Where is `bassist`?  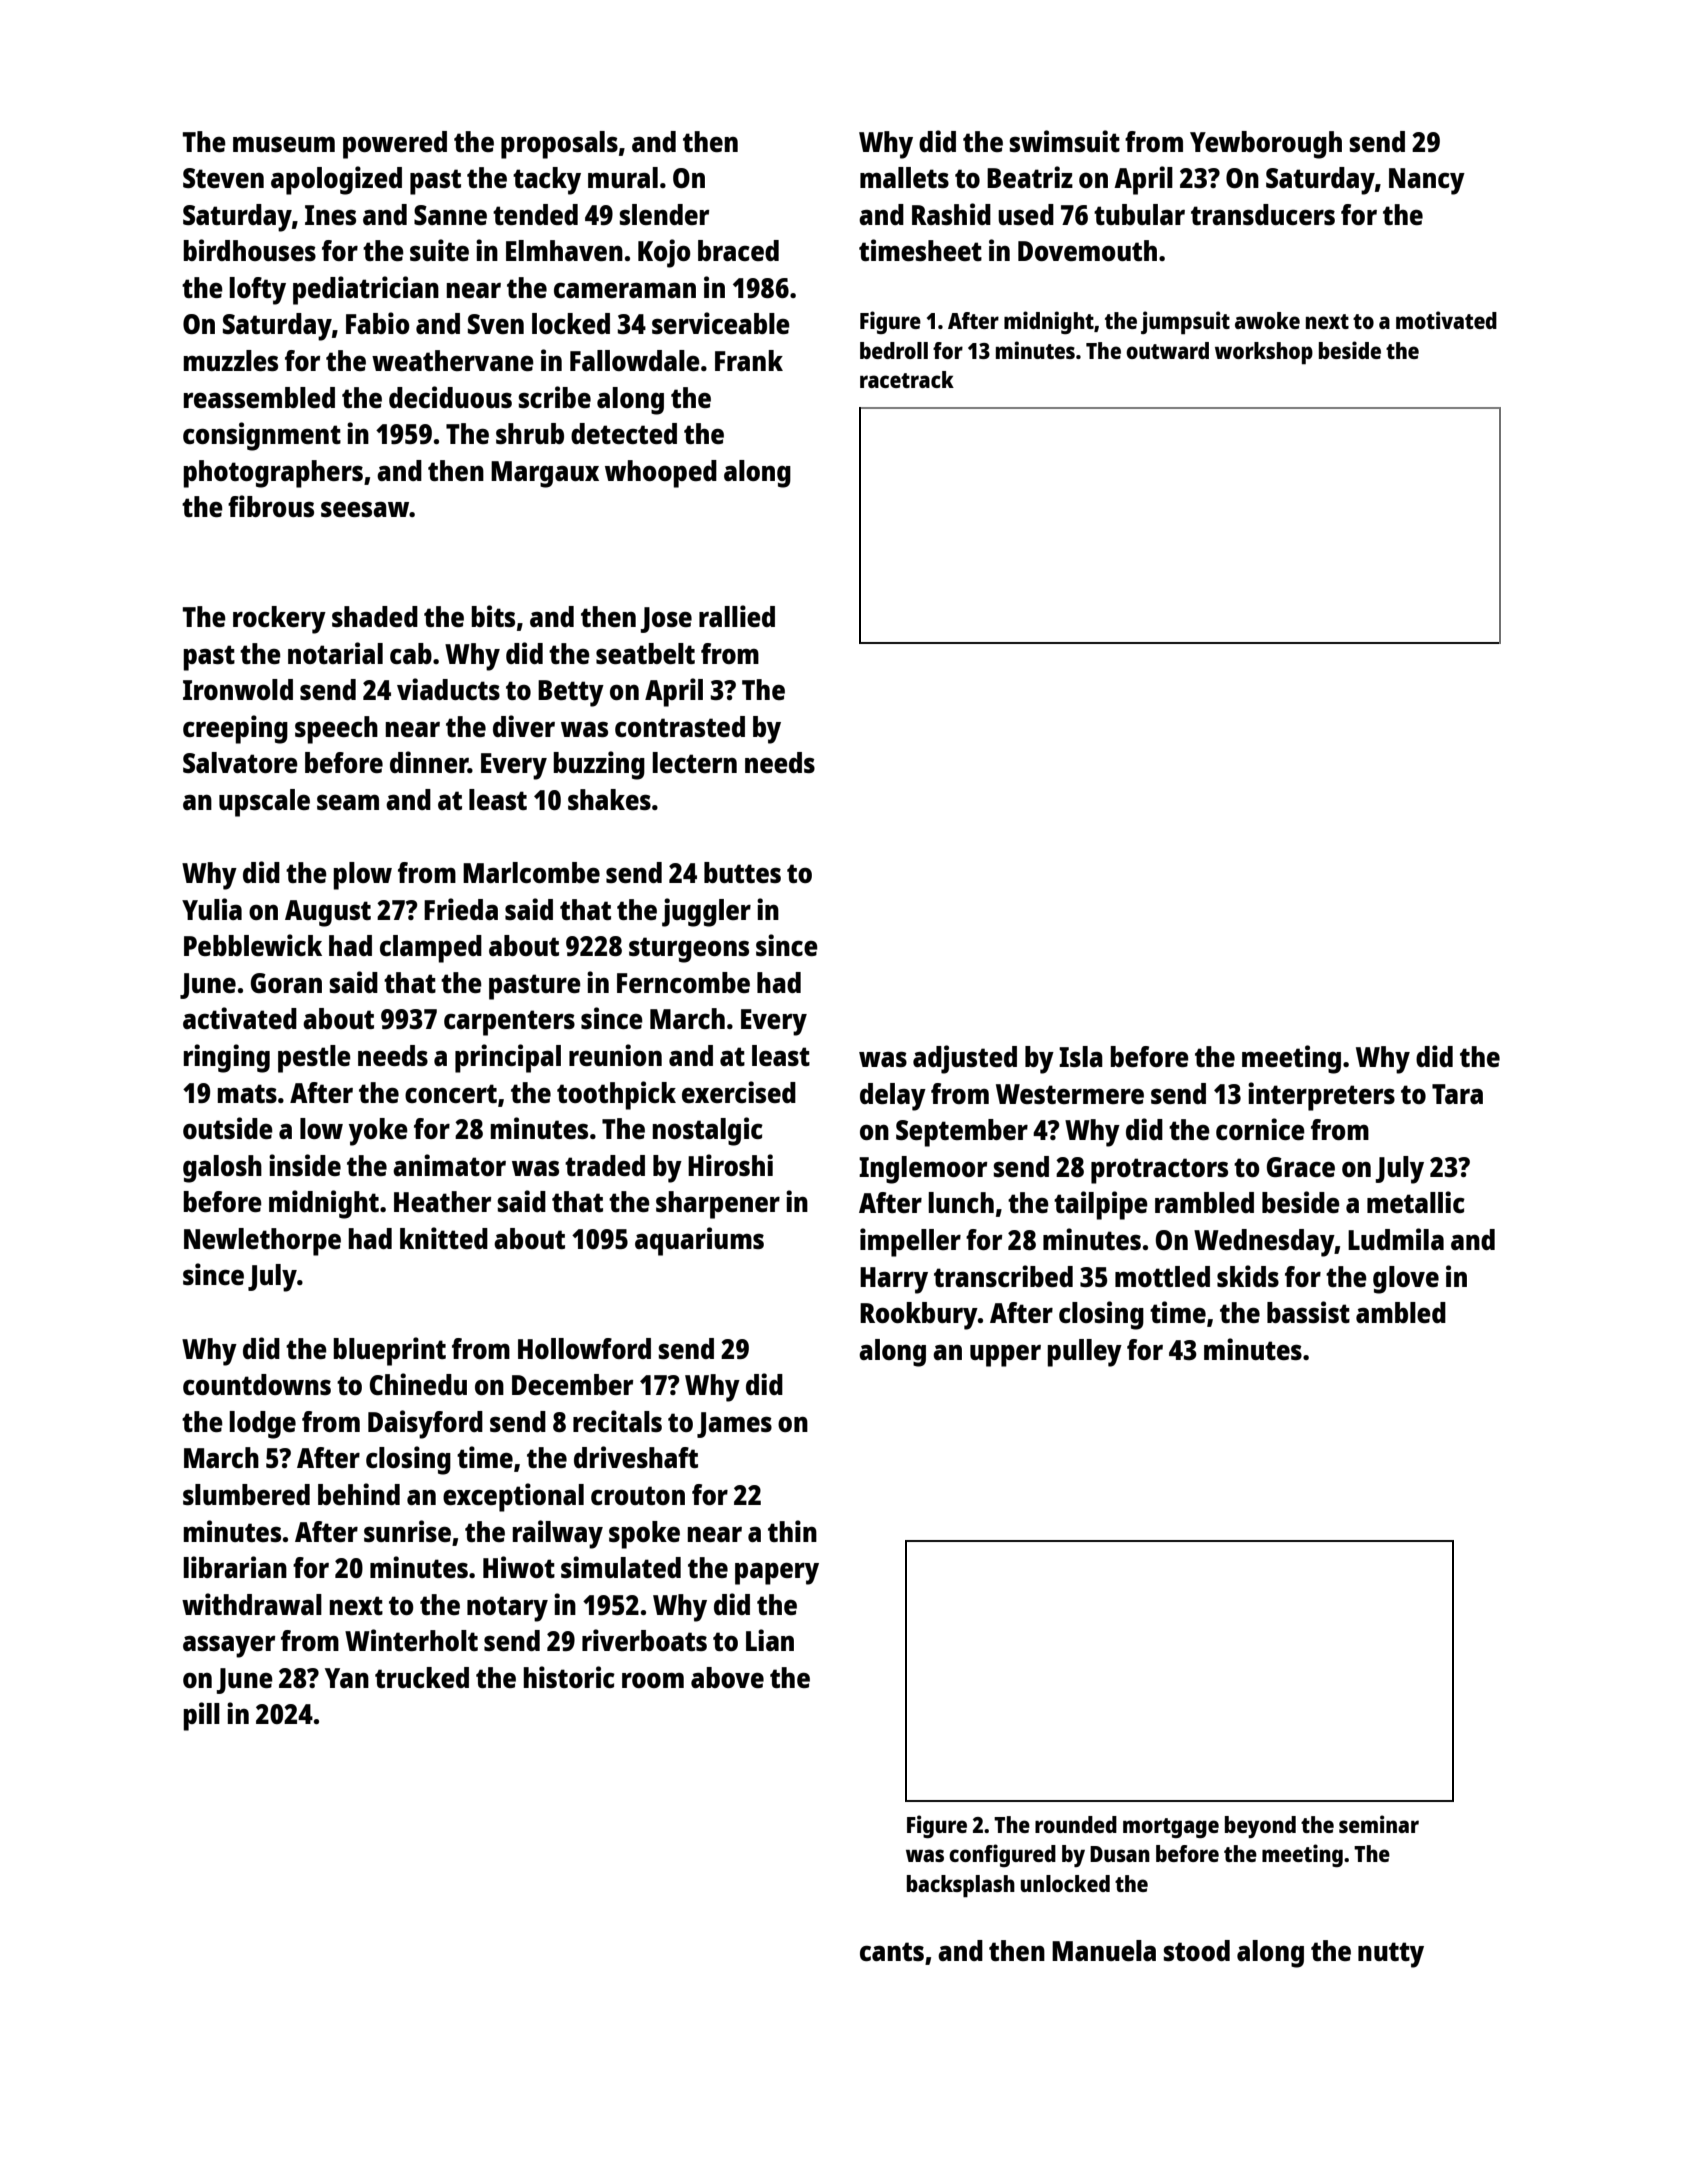 bassist is located at coordinates (1308, 1312).
